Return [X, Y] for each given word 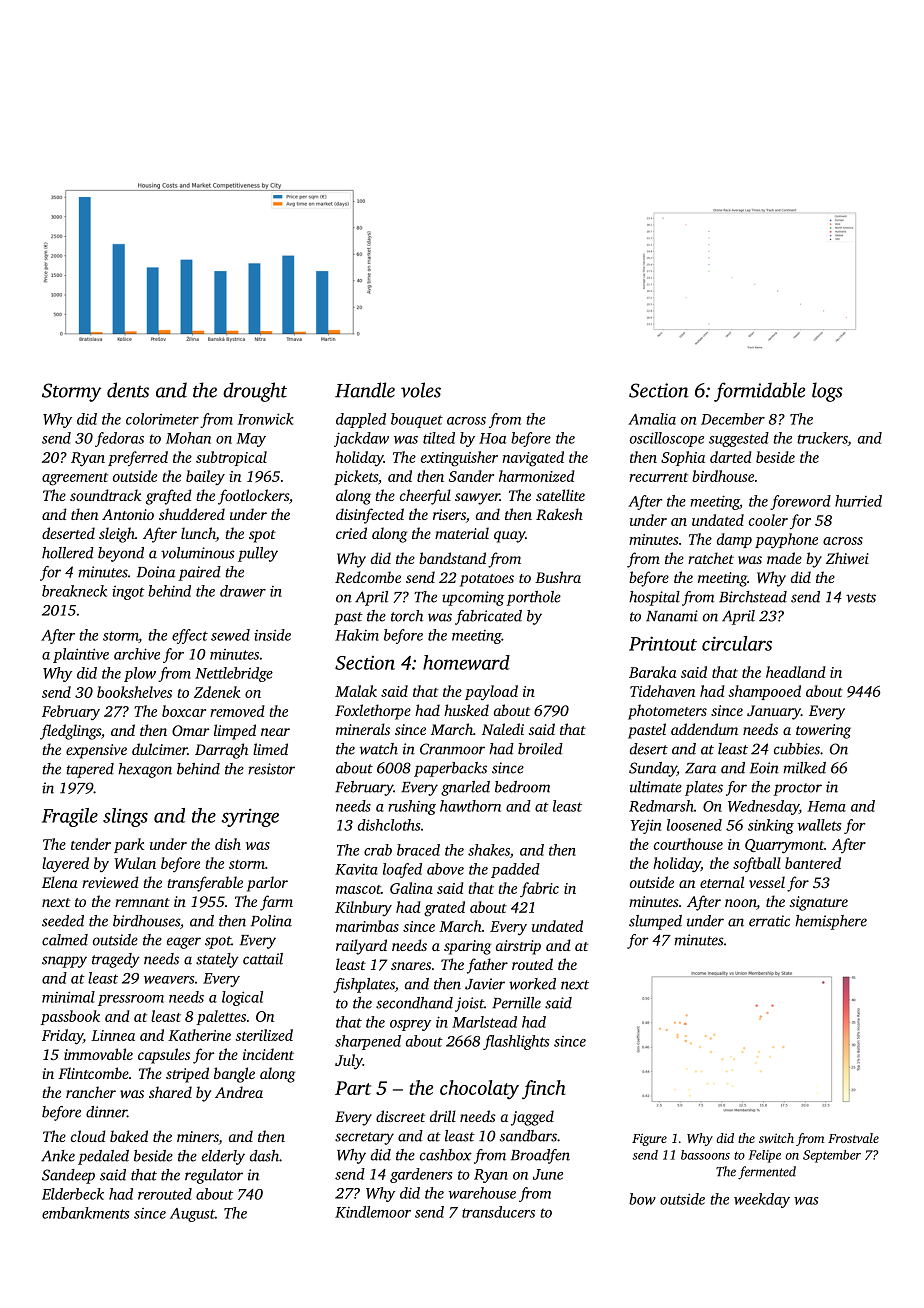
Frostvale [853, 1138]
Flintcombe [93, 1073]
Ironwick [266, 419]
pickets [356, 477]
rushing [412, 807]
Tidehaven [662, 691]
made [784, 558]
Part [353, 1088]
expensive [96, 751]
